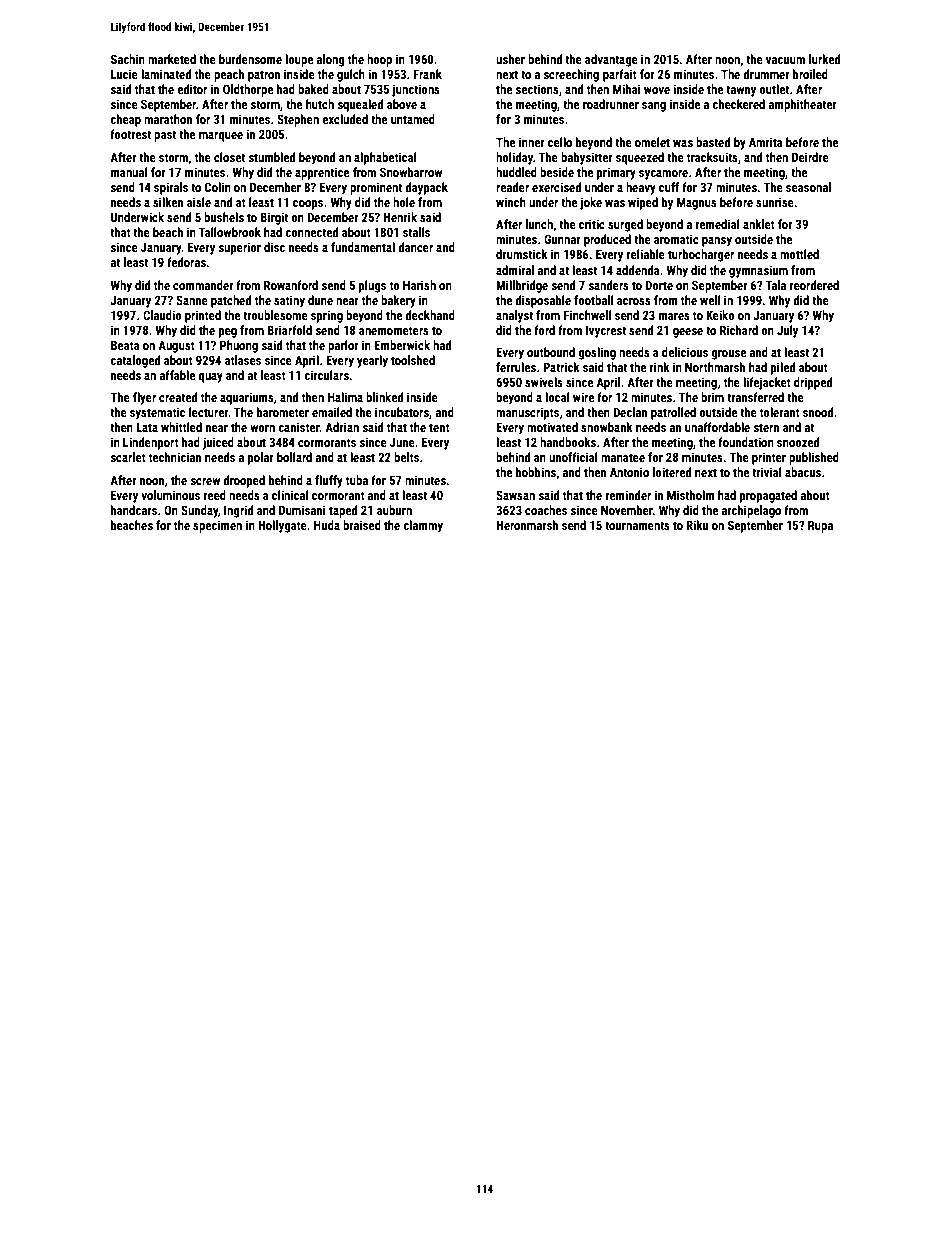  I want to click on fundamental, so click(363, 247).
